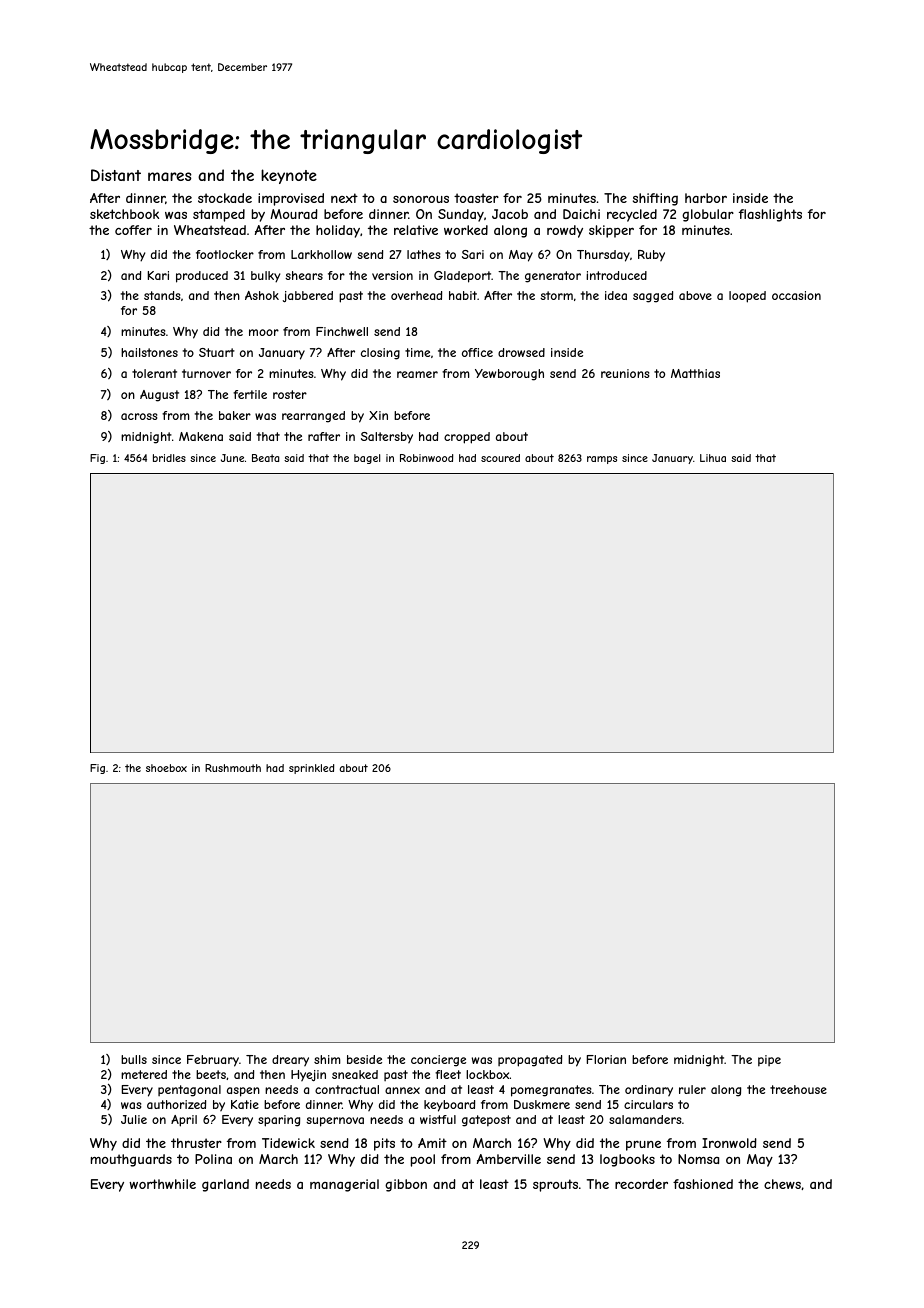 The height and width of the image is (1308, 924). What do you see at coordinates (169, 458) in the image?
I see `bridles` at bounding box center [169, 458].
